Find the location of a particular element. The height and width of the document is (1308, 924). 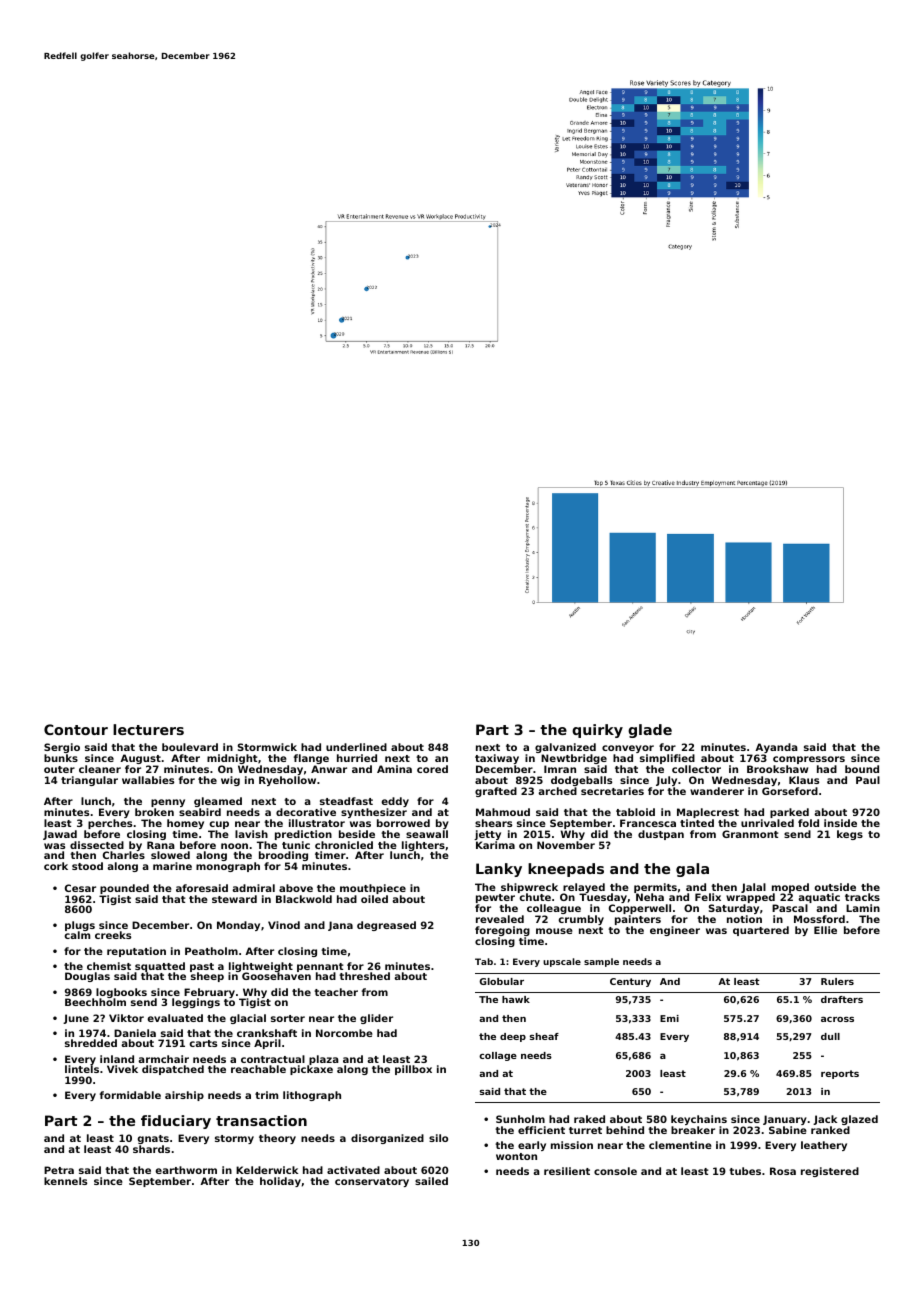

stormy is located at coordinates (234, 1139).
